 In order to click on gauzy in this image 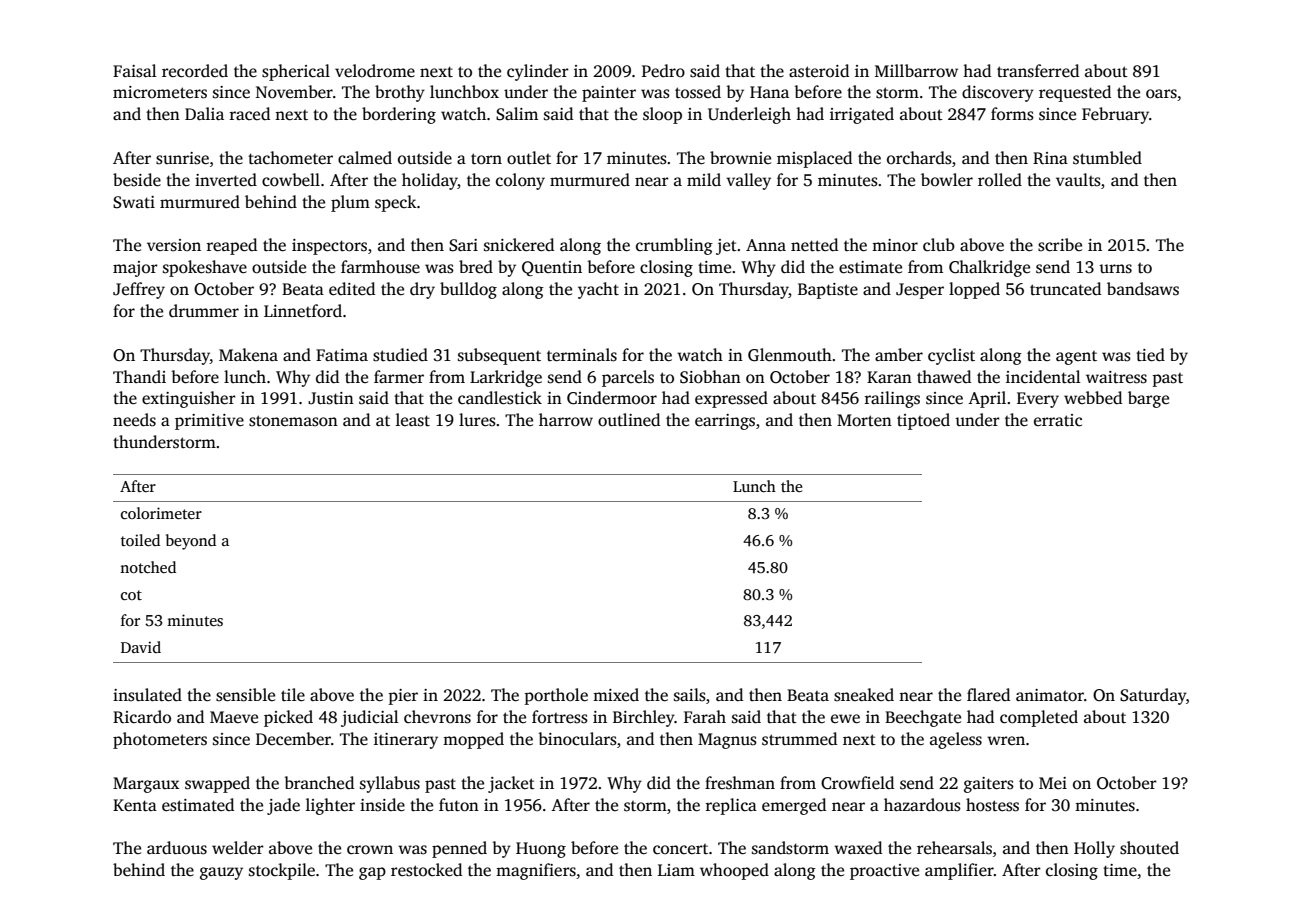, I will do `click(221, 873)`.
